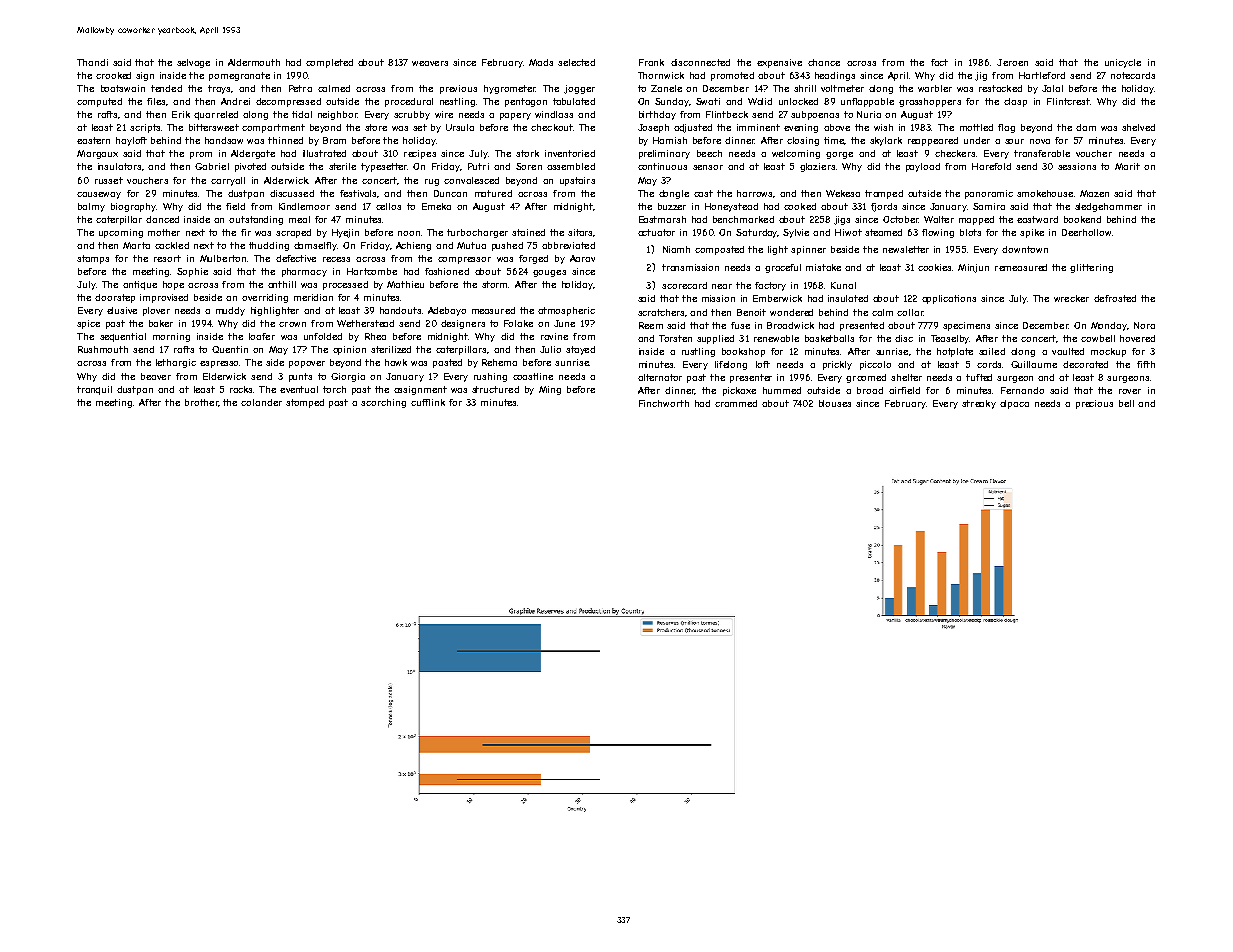  Describe the element at coordinates (651, 62) in the page. I see `Frank` at that location.
